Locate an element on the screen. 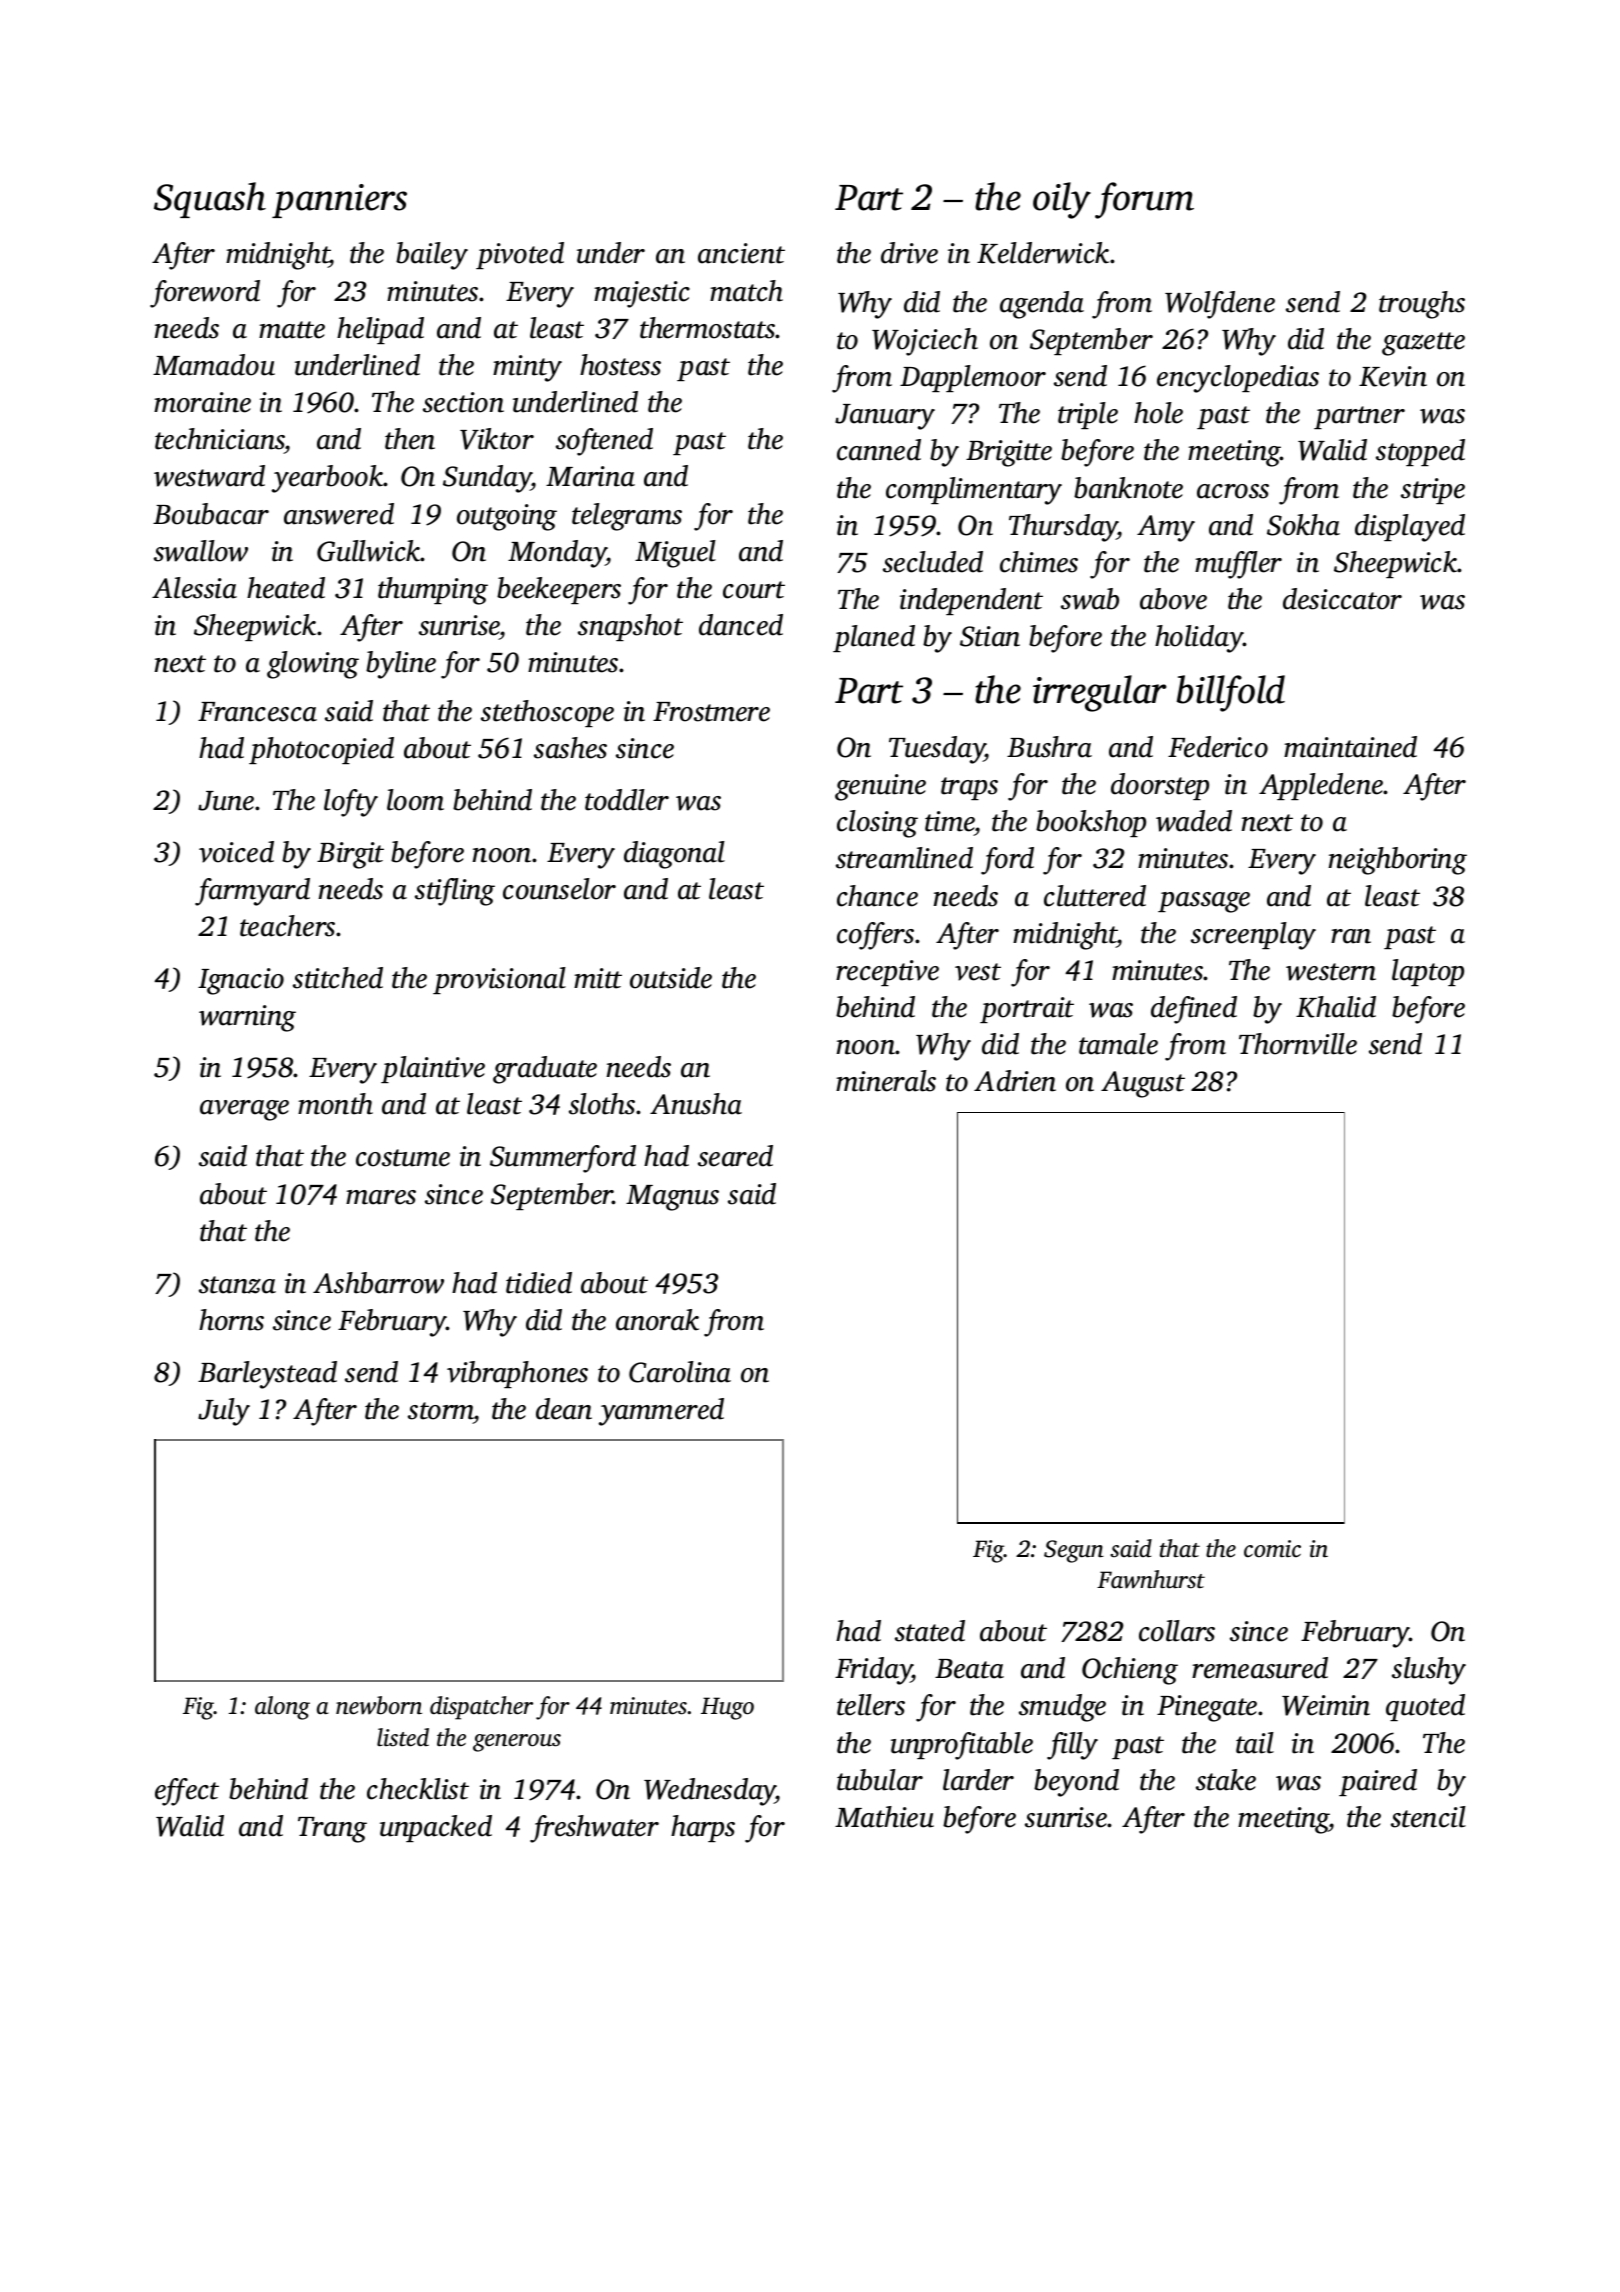 This screenshot has width=1620, height=2292. portrait is located at coordinates (1027, 1010).
